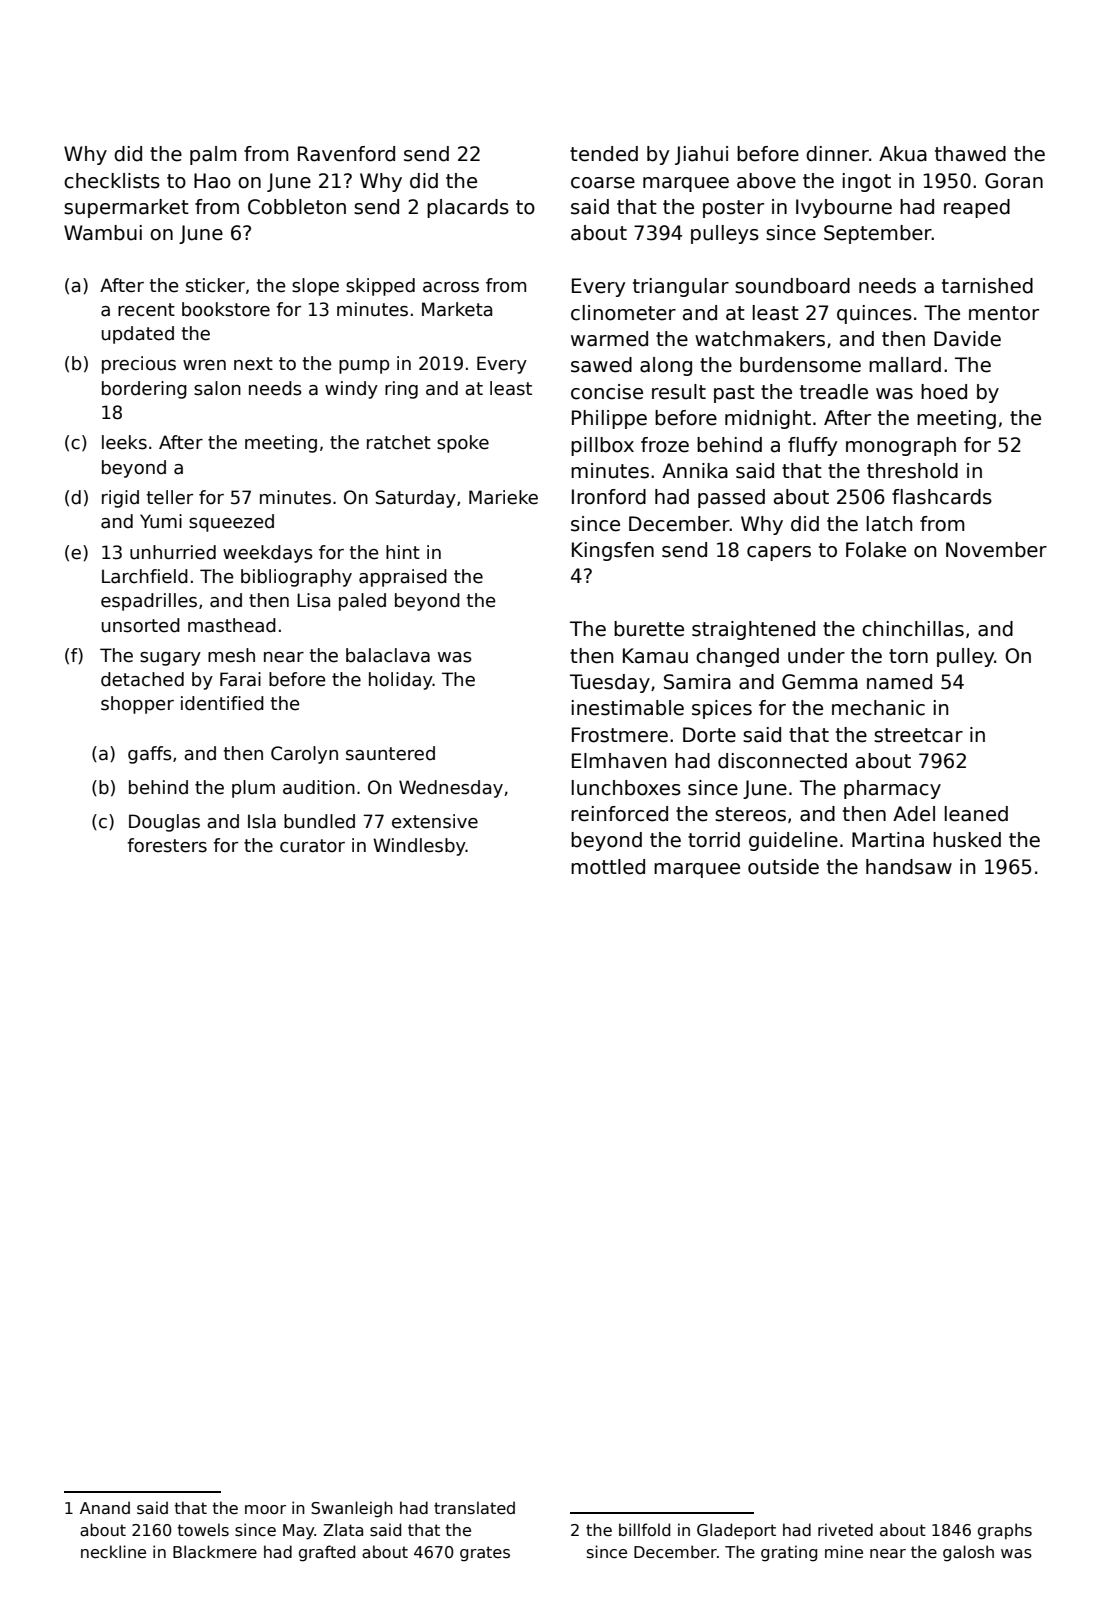  What do you see at coordinates (845, 1529) in the screenshot?
I see `riveted` at bounding box center [845, 1529].
